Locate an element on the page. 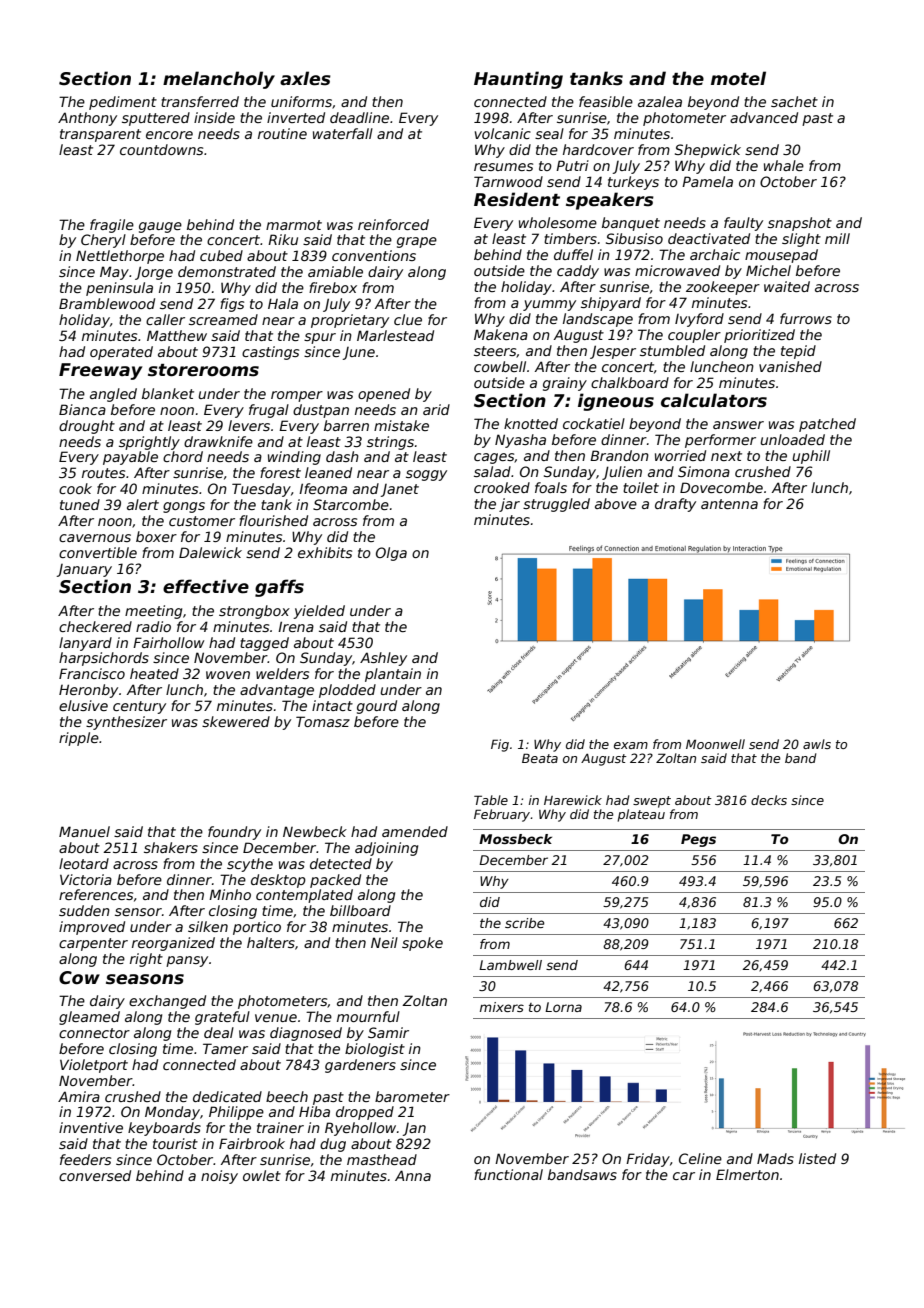 The height and width of the image is (1308, 924). scythe is located at coordinates (250, 865).
